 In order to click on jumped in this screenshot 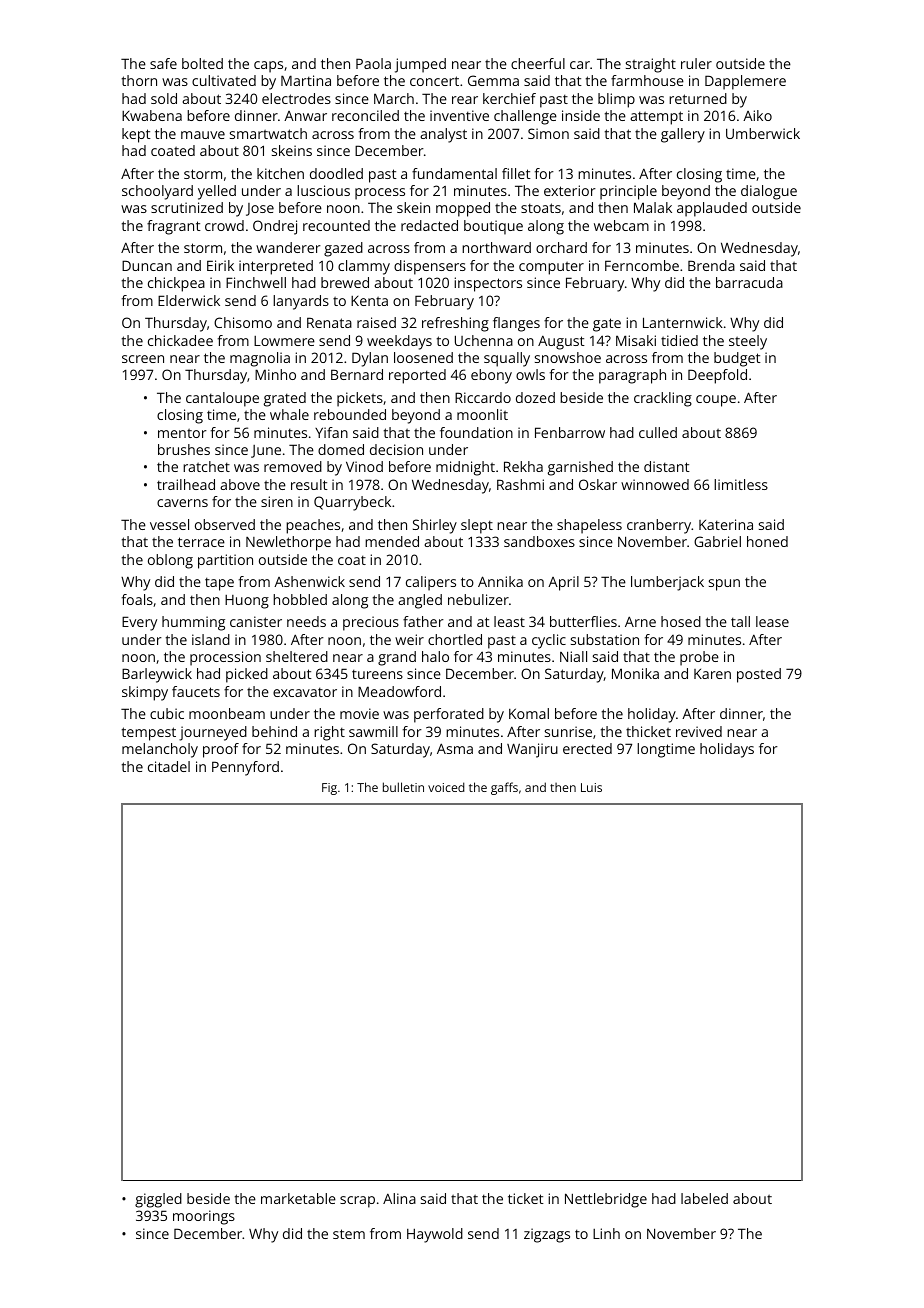, I will do `click(420, 65)`.
